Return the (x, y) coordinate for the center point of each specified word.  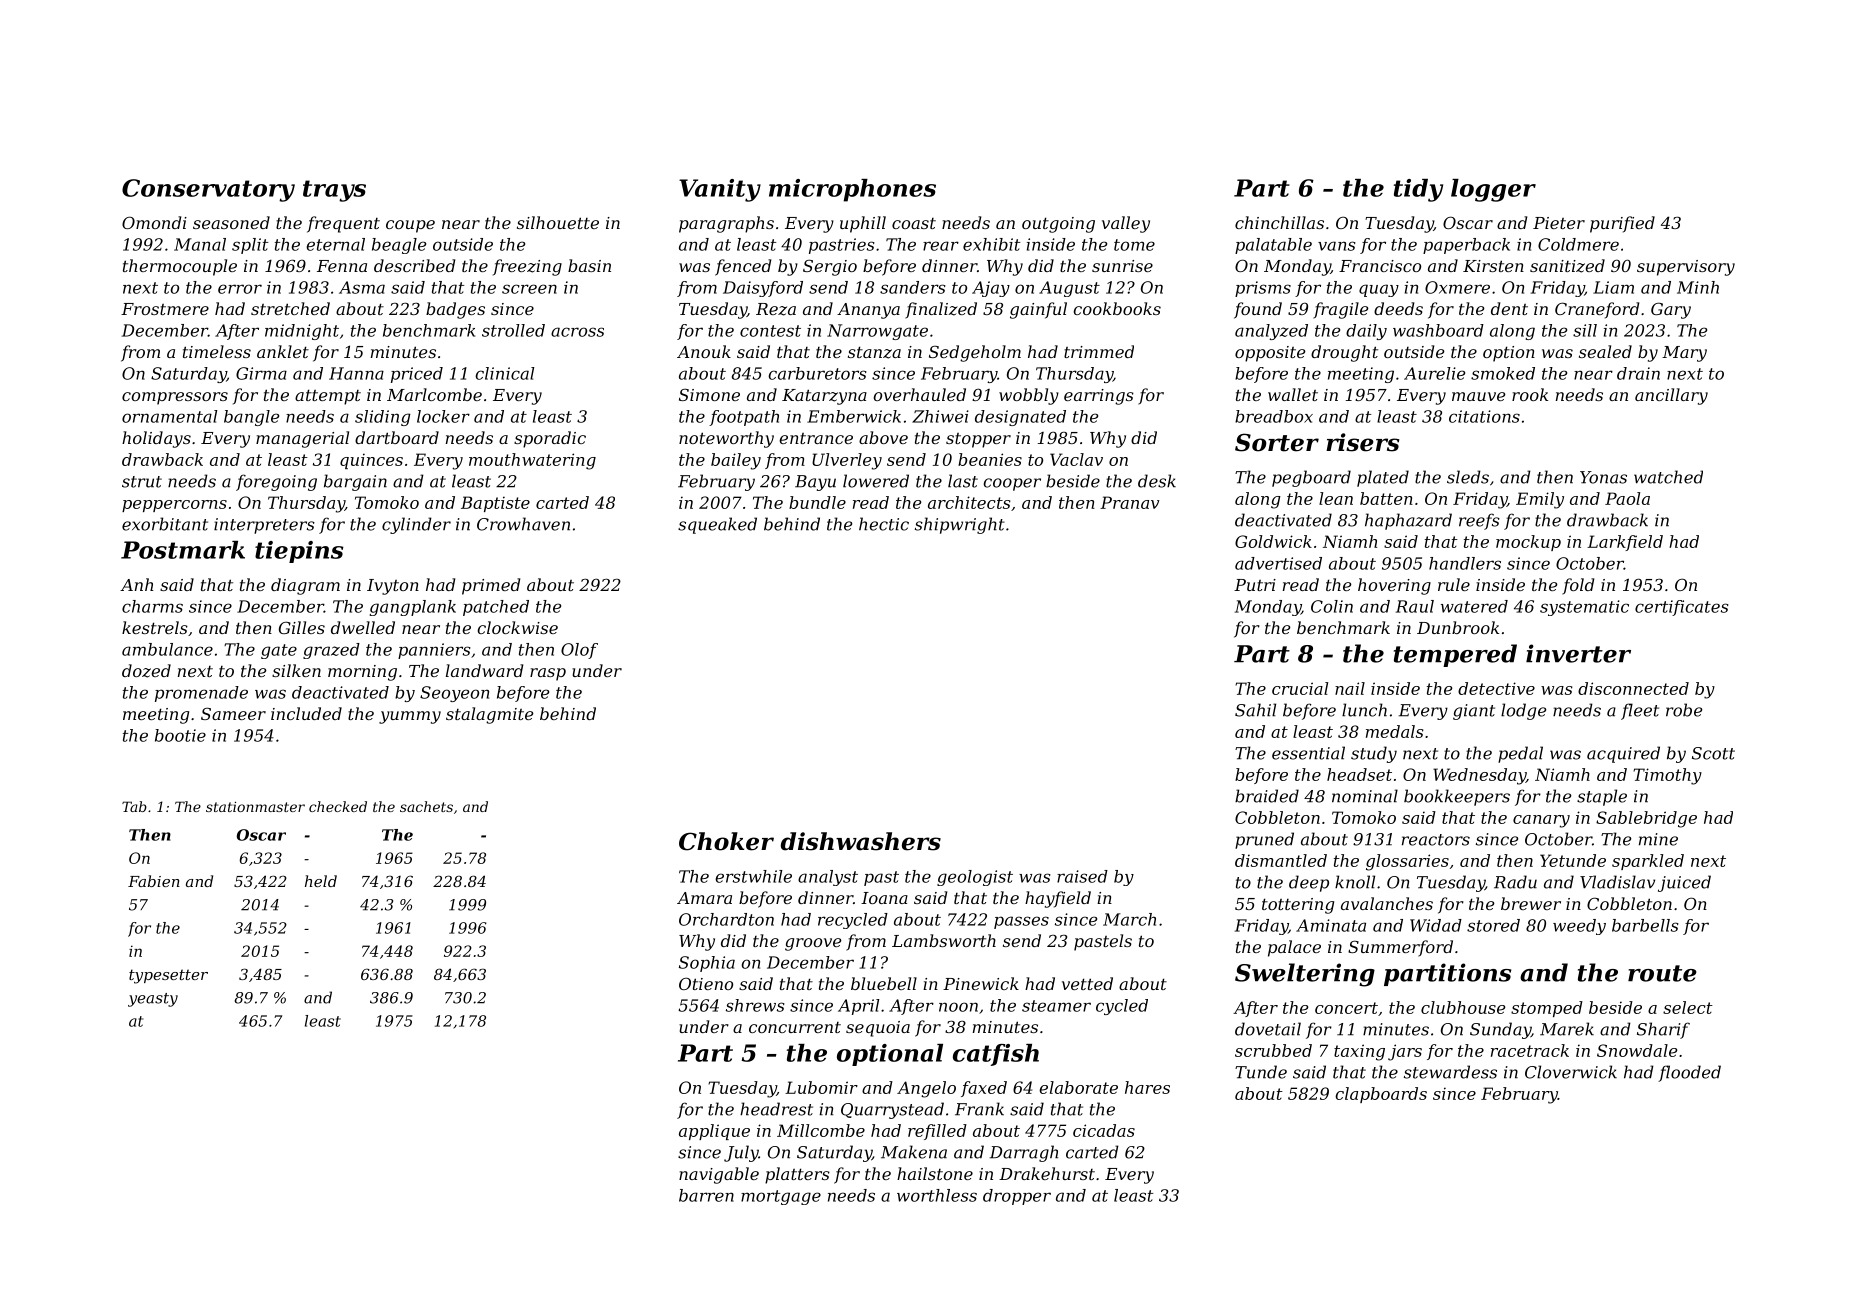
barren (706, 1195)
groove (813, 944)
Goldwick (1273, 541)
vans (1337, 246)
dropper (1017, 1197)
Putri (1255, 585)
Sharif (1663, 1030)
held (321, 881)
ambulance (167, 649)
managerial (302, 439)
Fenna (342, 266)
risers (1363, 442)
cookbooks (1117, 308)
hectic (884, 524)
